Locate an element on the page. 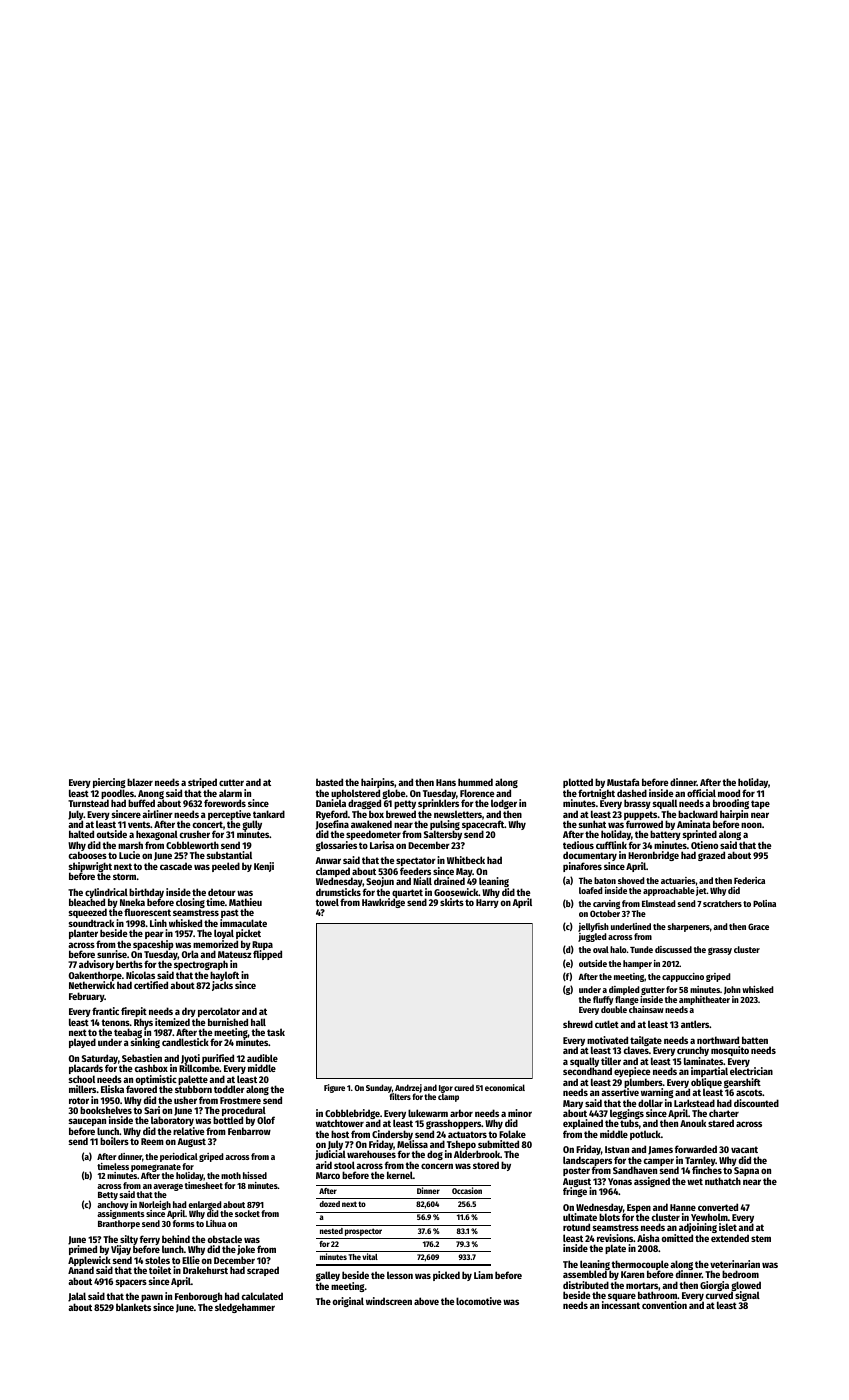  obstacle is located at coordinates (225, 1239).
